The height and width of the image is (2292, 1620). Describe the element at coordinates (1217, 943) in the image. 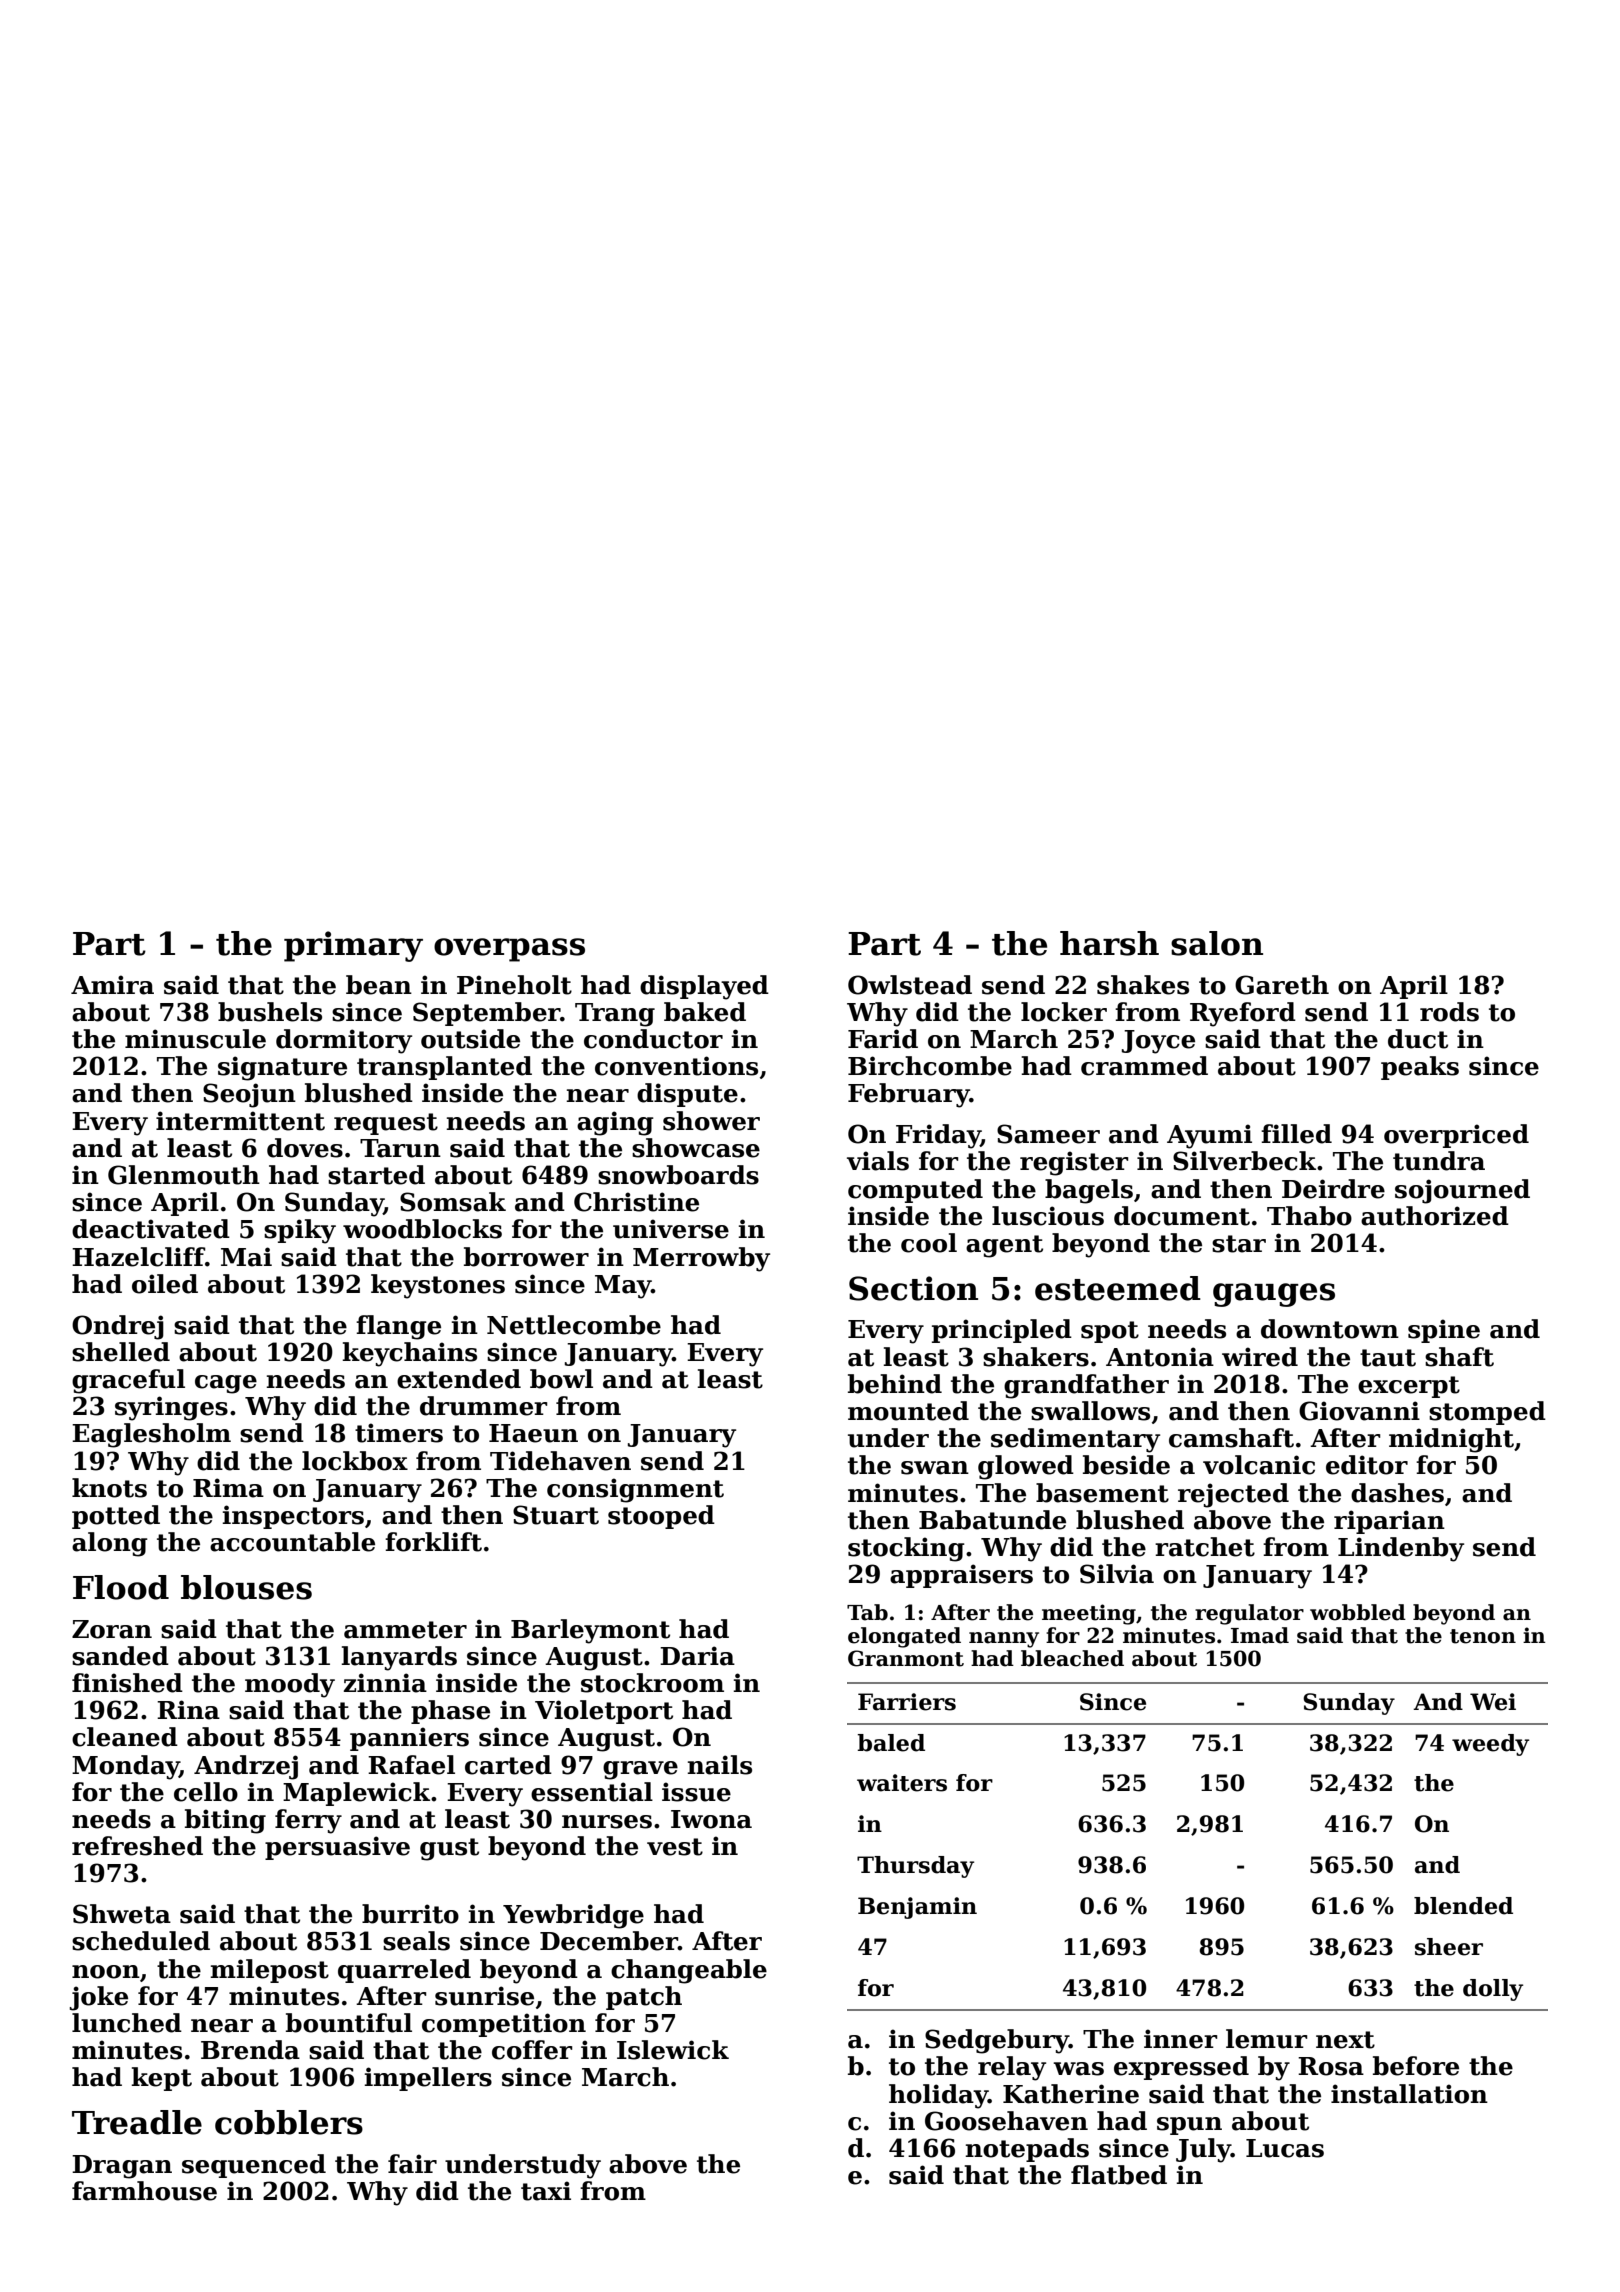

I see `salon` at that location.
